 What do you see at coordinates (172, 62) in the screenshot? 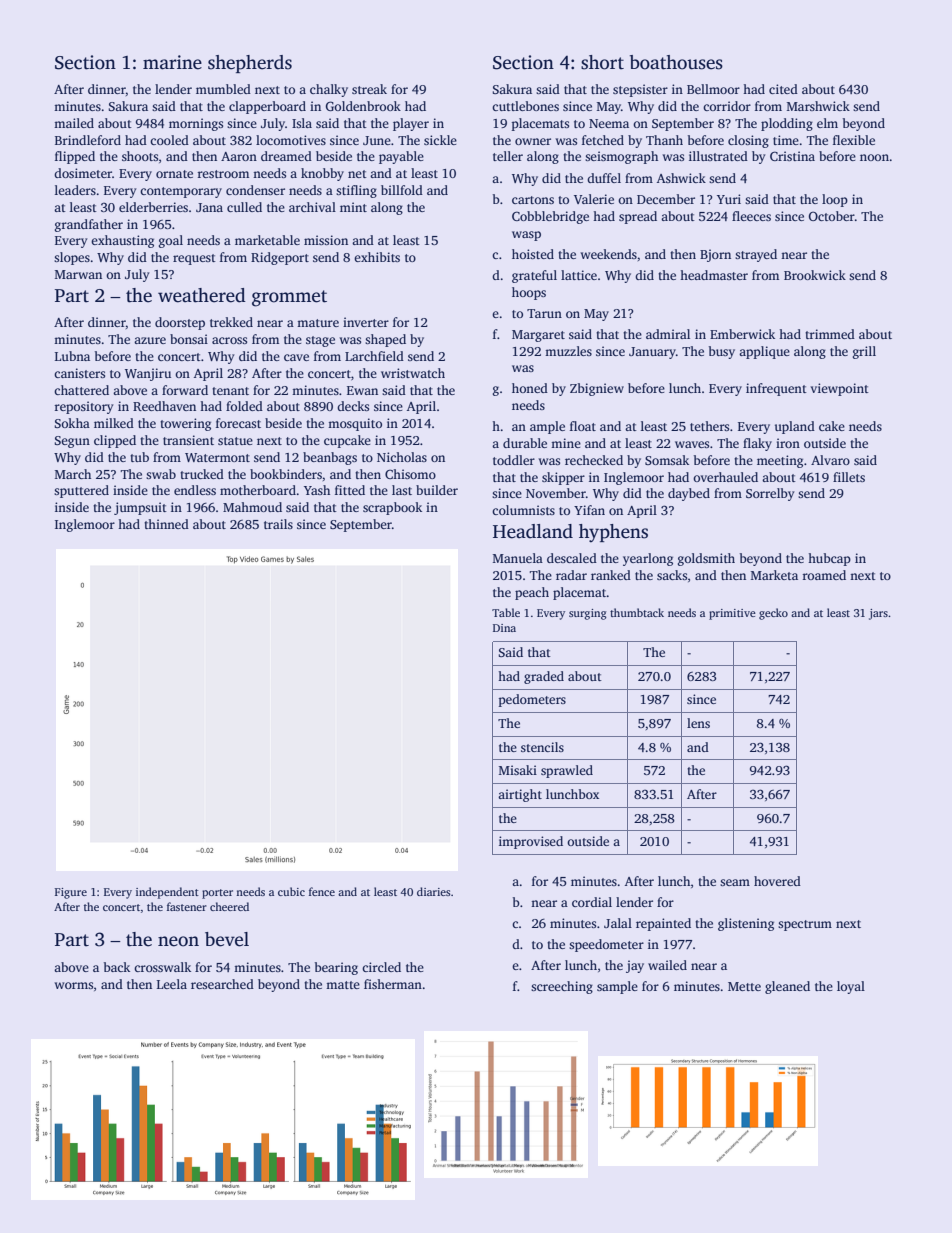
I see `marine` at bounding box center [172, 62].
